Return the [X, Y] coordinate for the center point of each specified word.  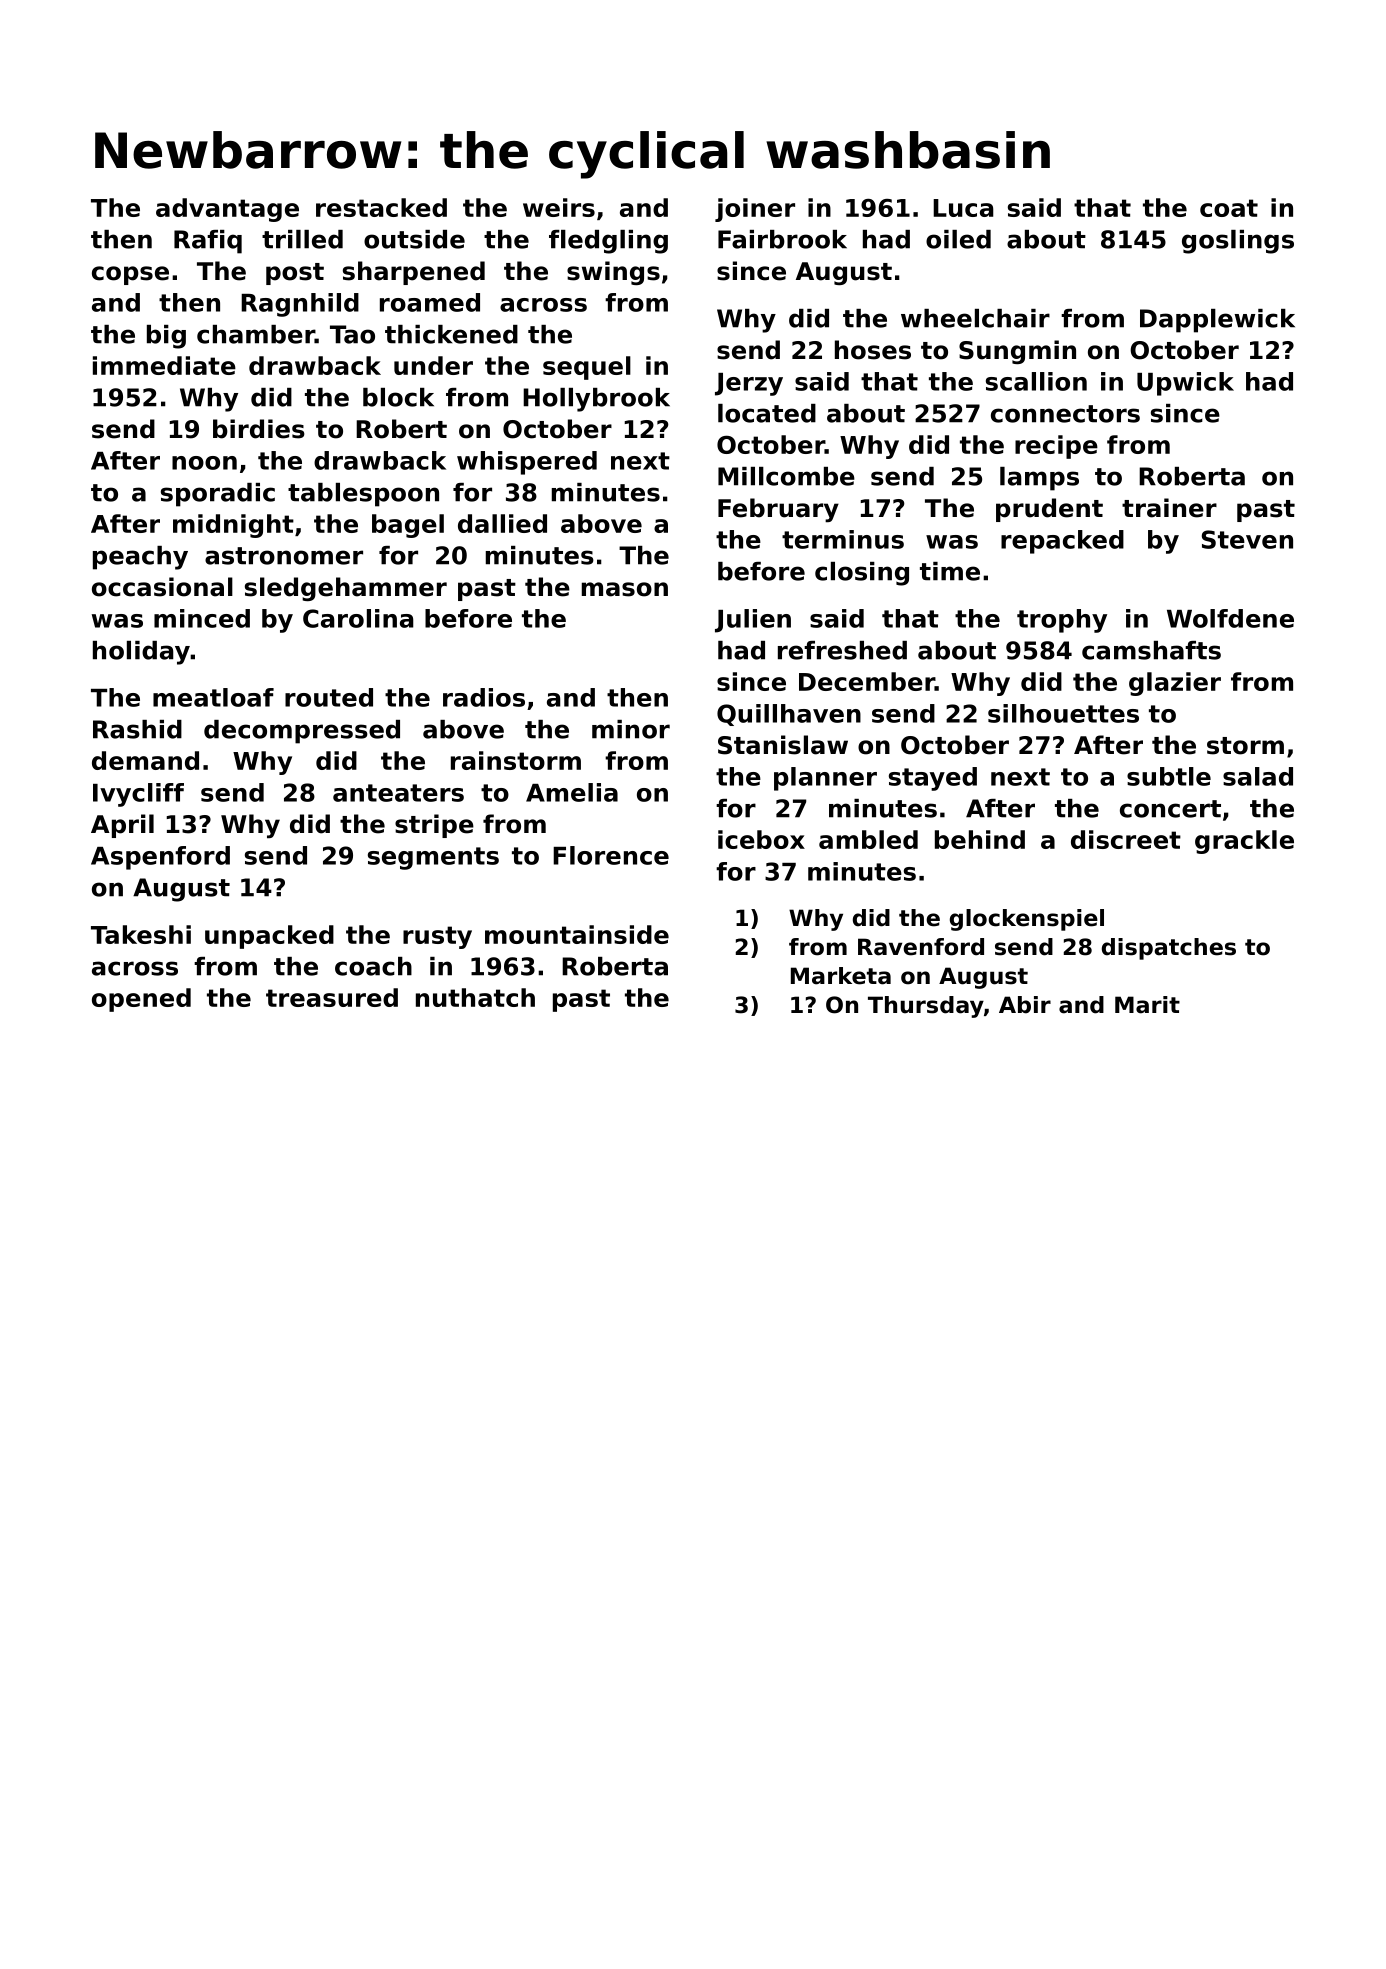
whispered [527, 463]
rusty [437, 937]
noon [204, 463]
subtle [1169, 776]
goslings [1238, 242]
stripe [434, 826]
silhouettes [1063, 713]
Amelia [572, 792]
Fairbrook [782, 239]
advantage [227, 210]
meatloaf [213, 697]
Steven [1247, 539]
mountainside [577, 934]
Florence [611, 855]
